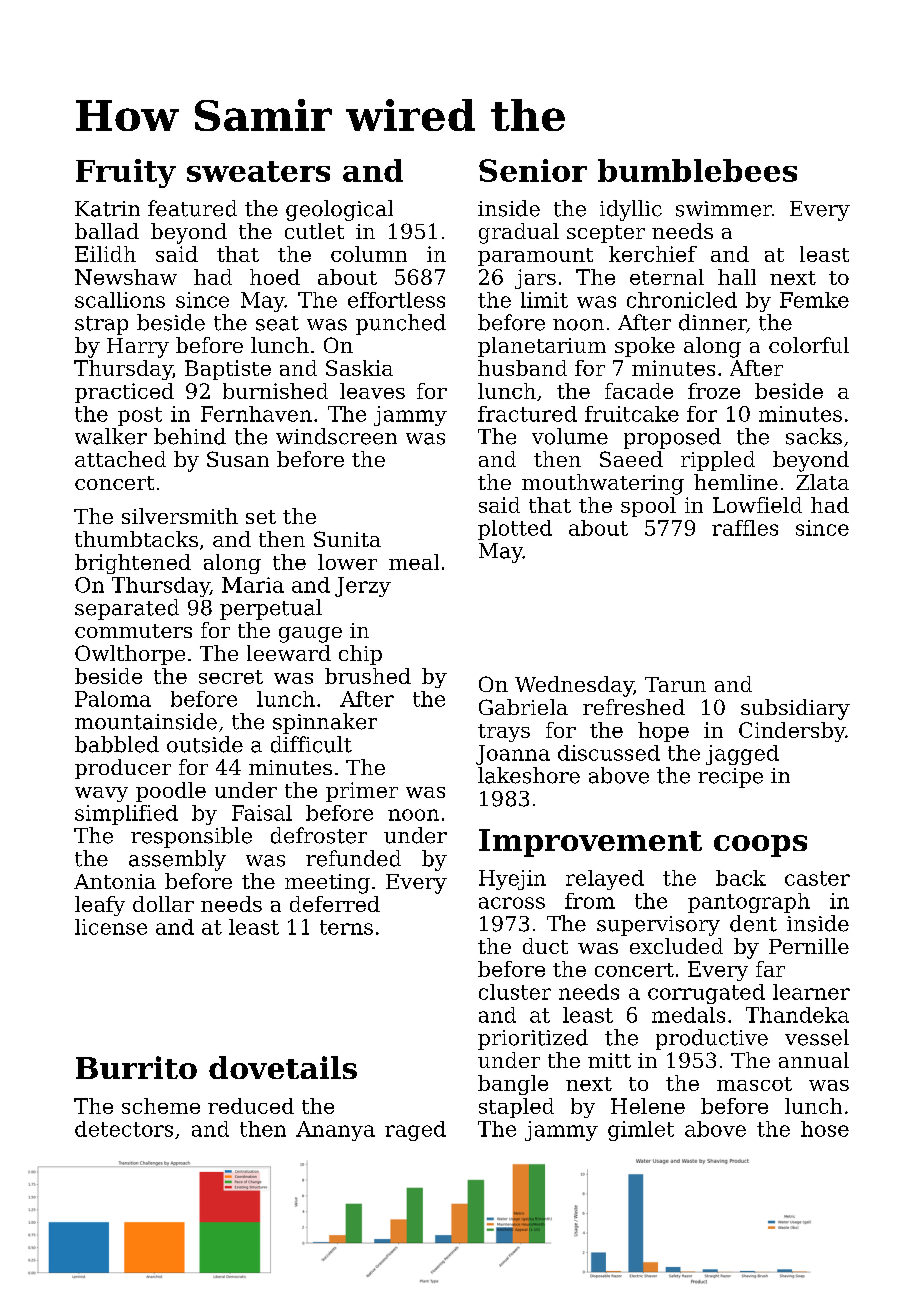 This screenshot has height=1311, width=924. Describe the element at coordinates (126, 173) in the screenshot. I see `Fruity` at that location.
